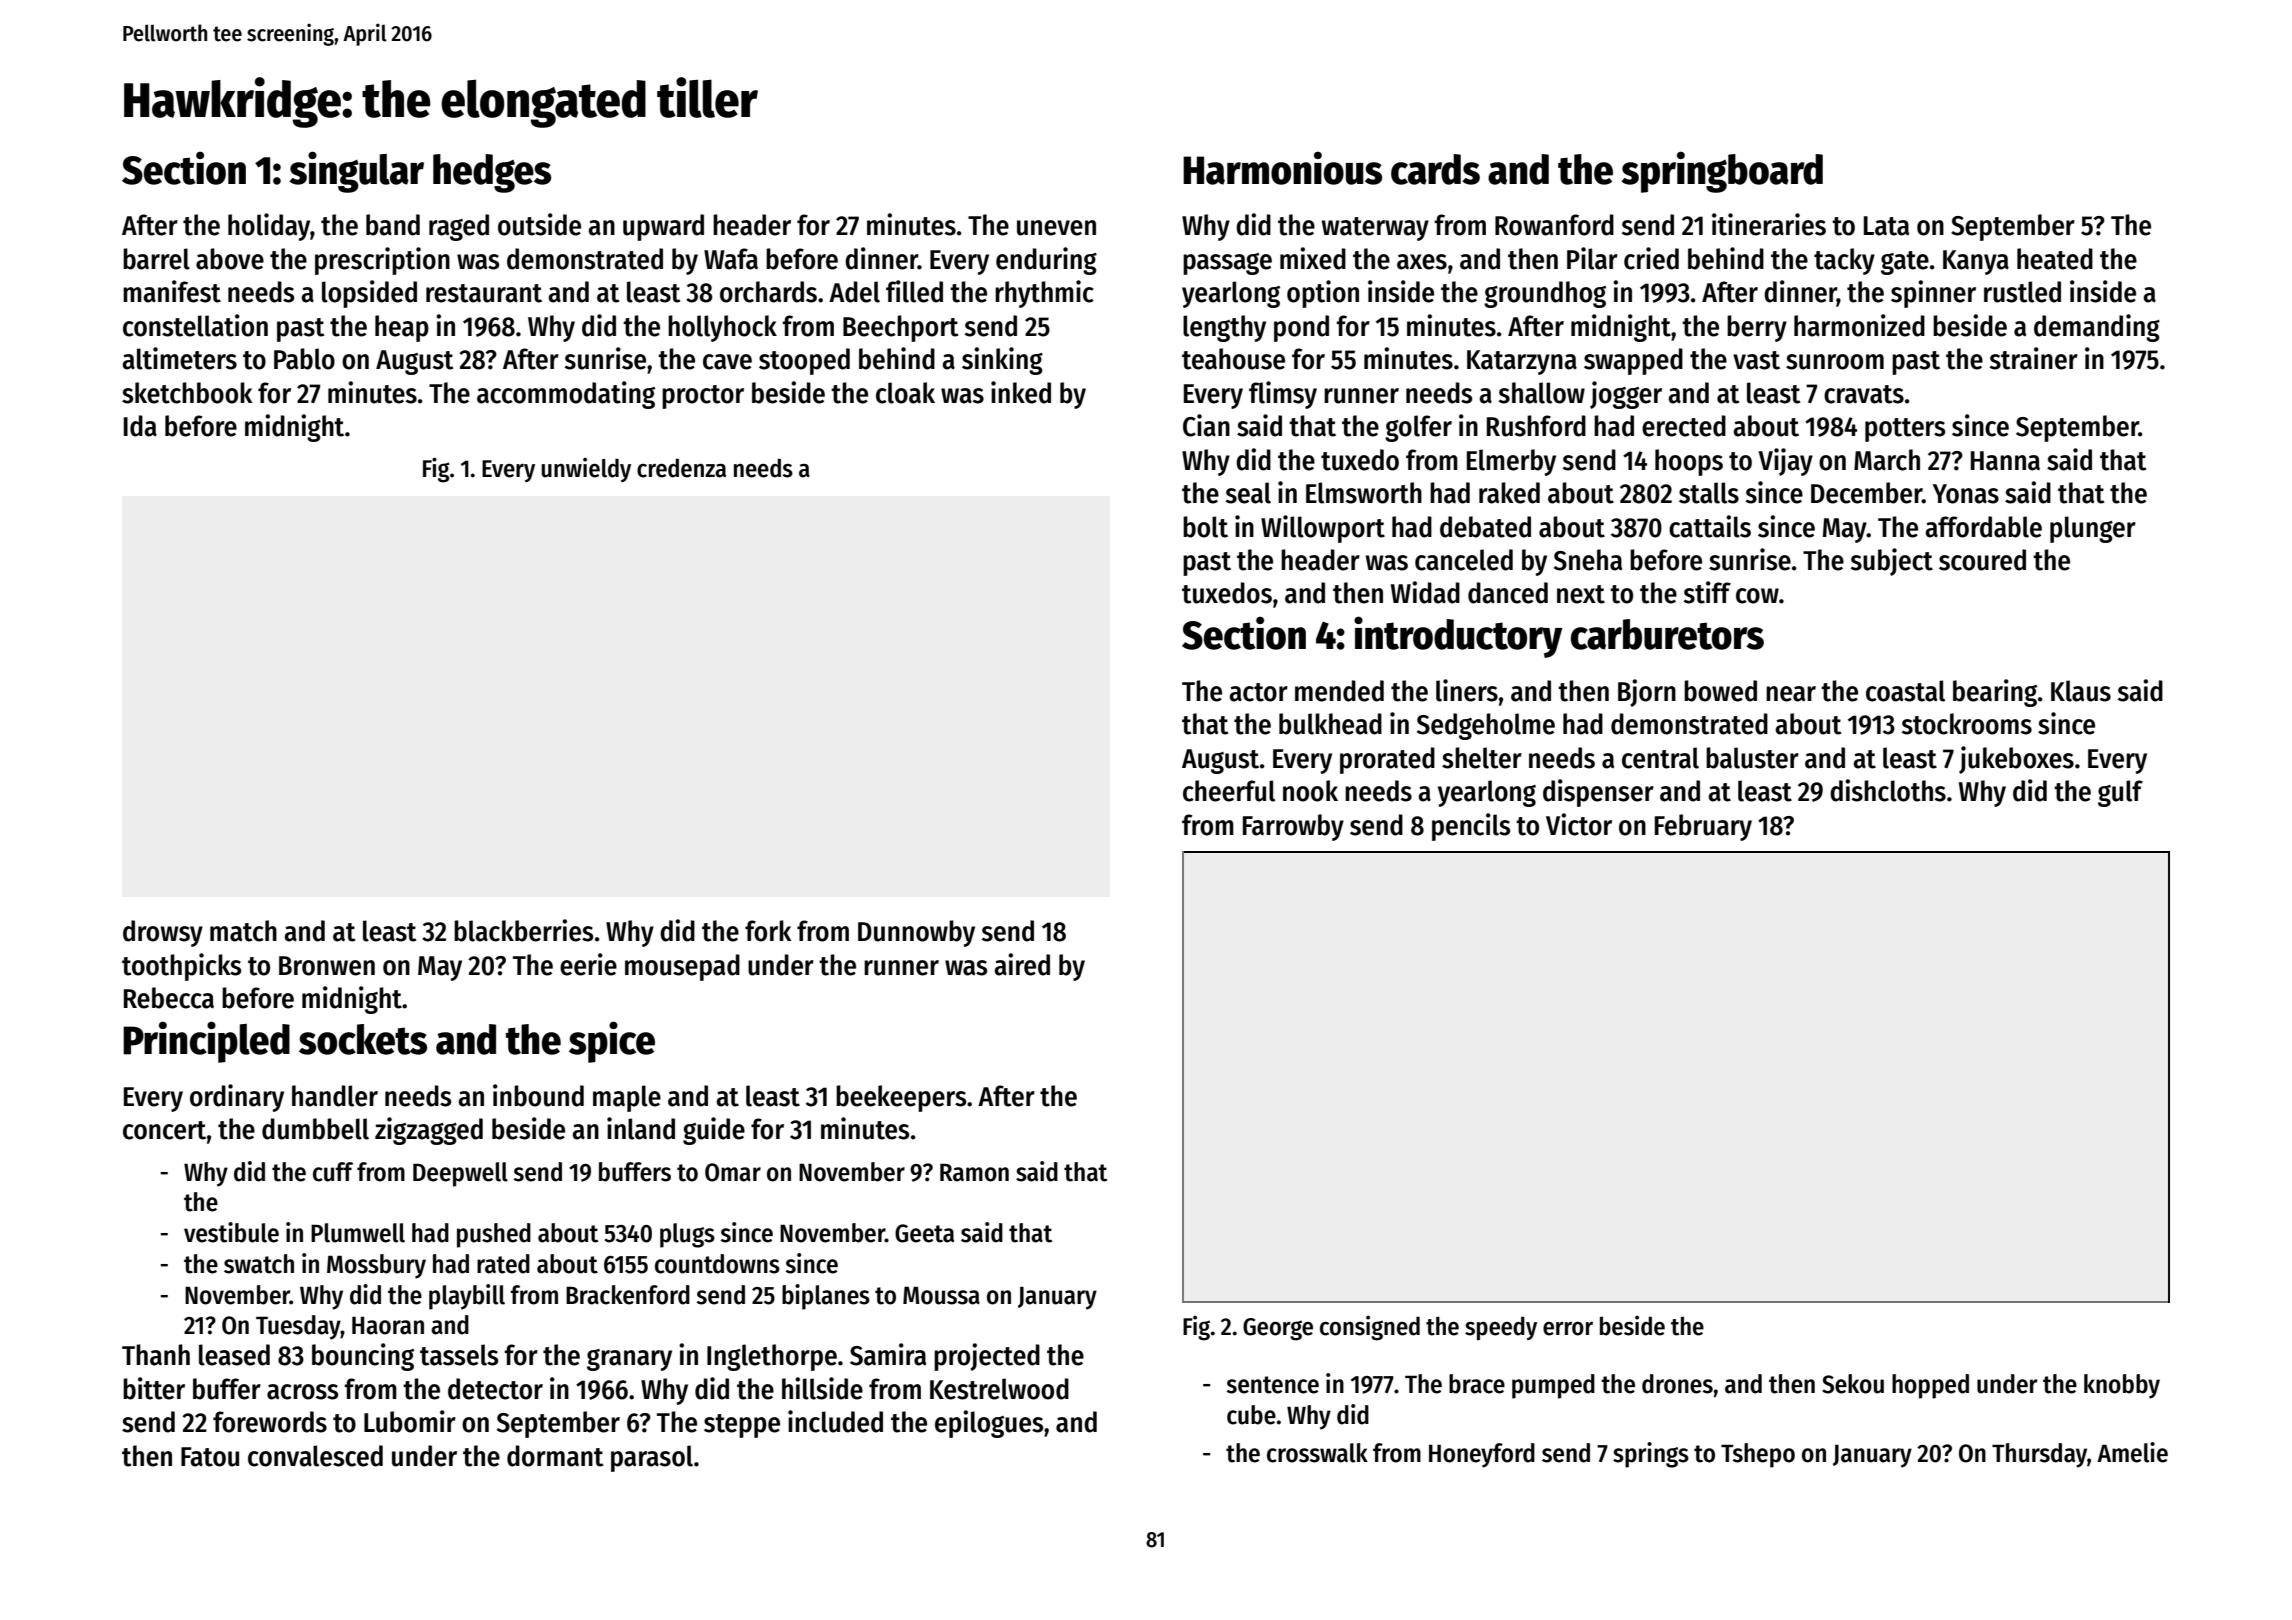 This screenshot has width=2292, height=1620. Describe the element at coordinates (2081, 691) in the screenshot. I see `Klaus` at that location.
